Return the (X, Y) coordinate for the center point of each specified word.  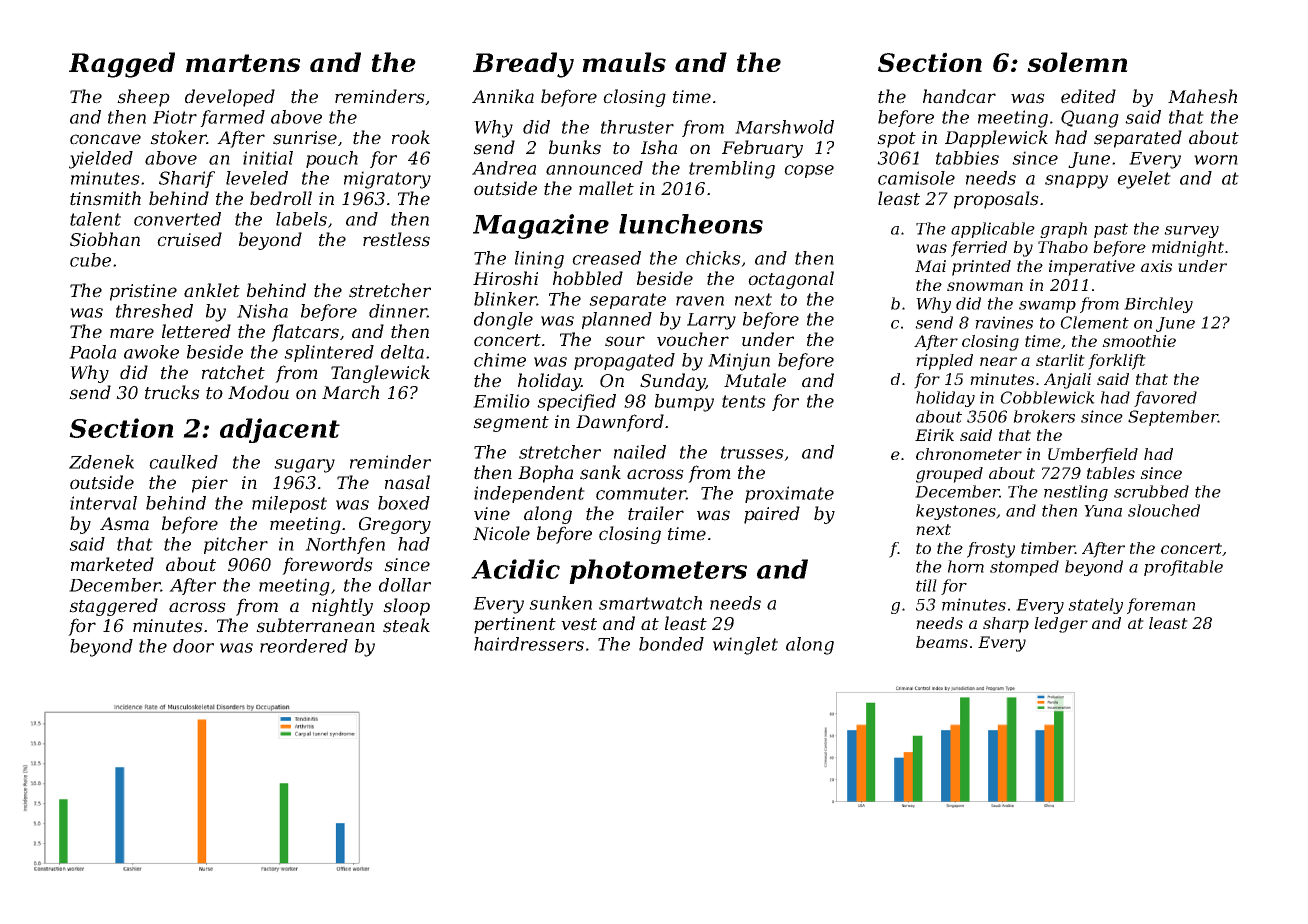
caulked (183, 462)
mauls (624, 62)
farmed (232, 118)
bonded (671, 644)
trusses (752, 452)
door (193, 646)
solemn (1077, 62)
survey (1191, 232)
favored (1165, 399)
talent (95, 219)
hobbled (588, 278)
